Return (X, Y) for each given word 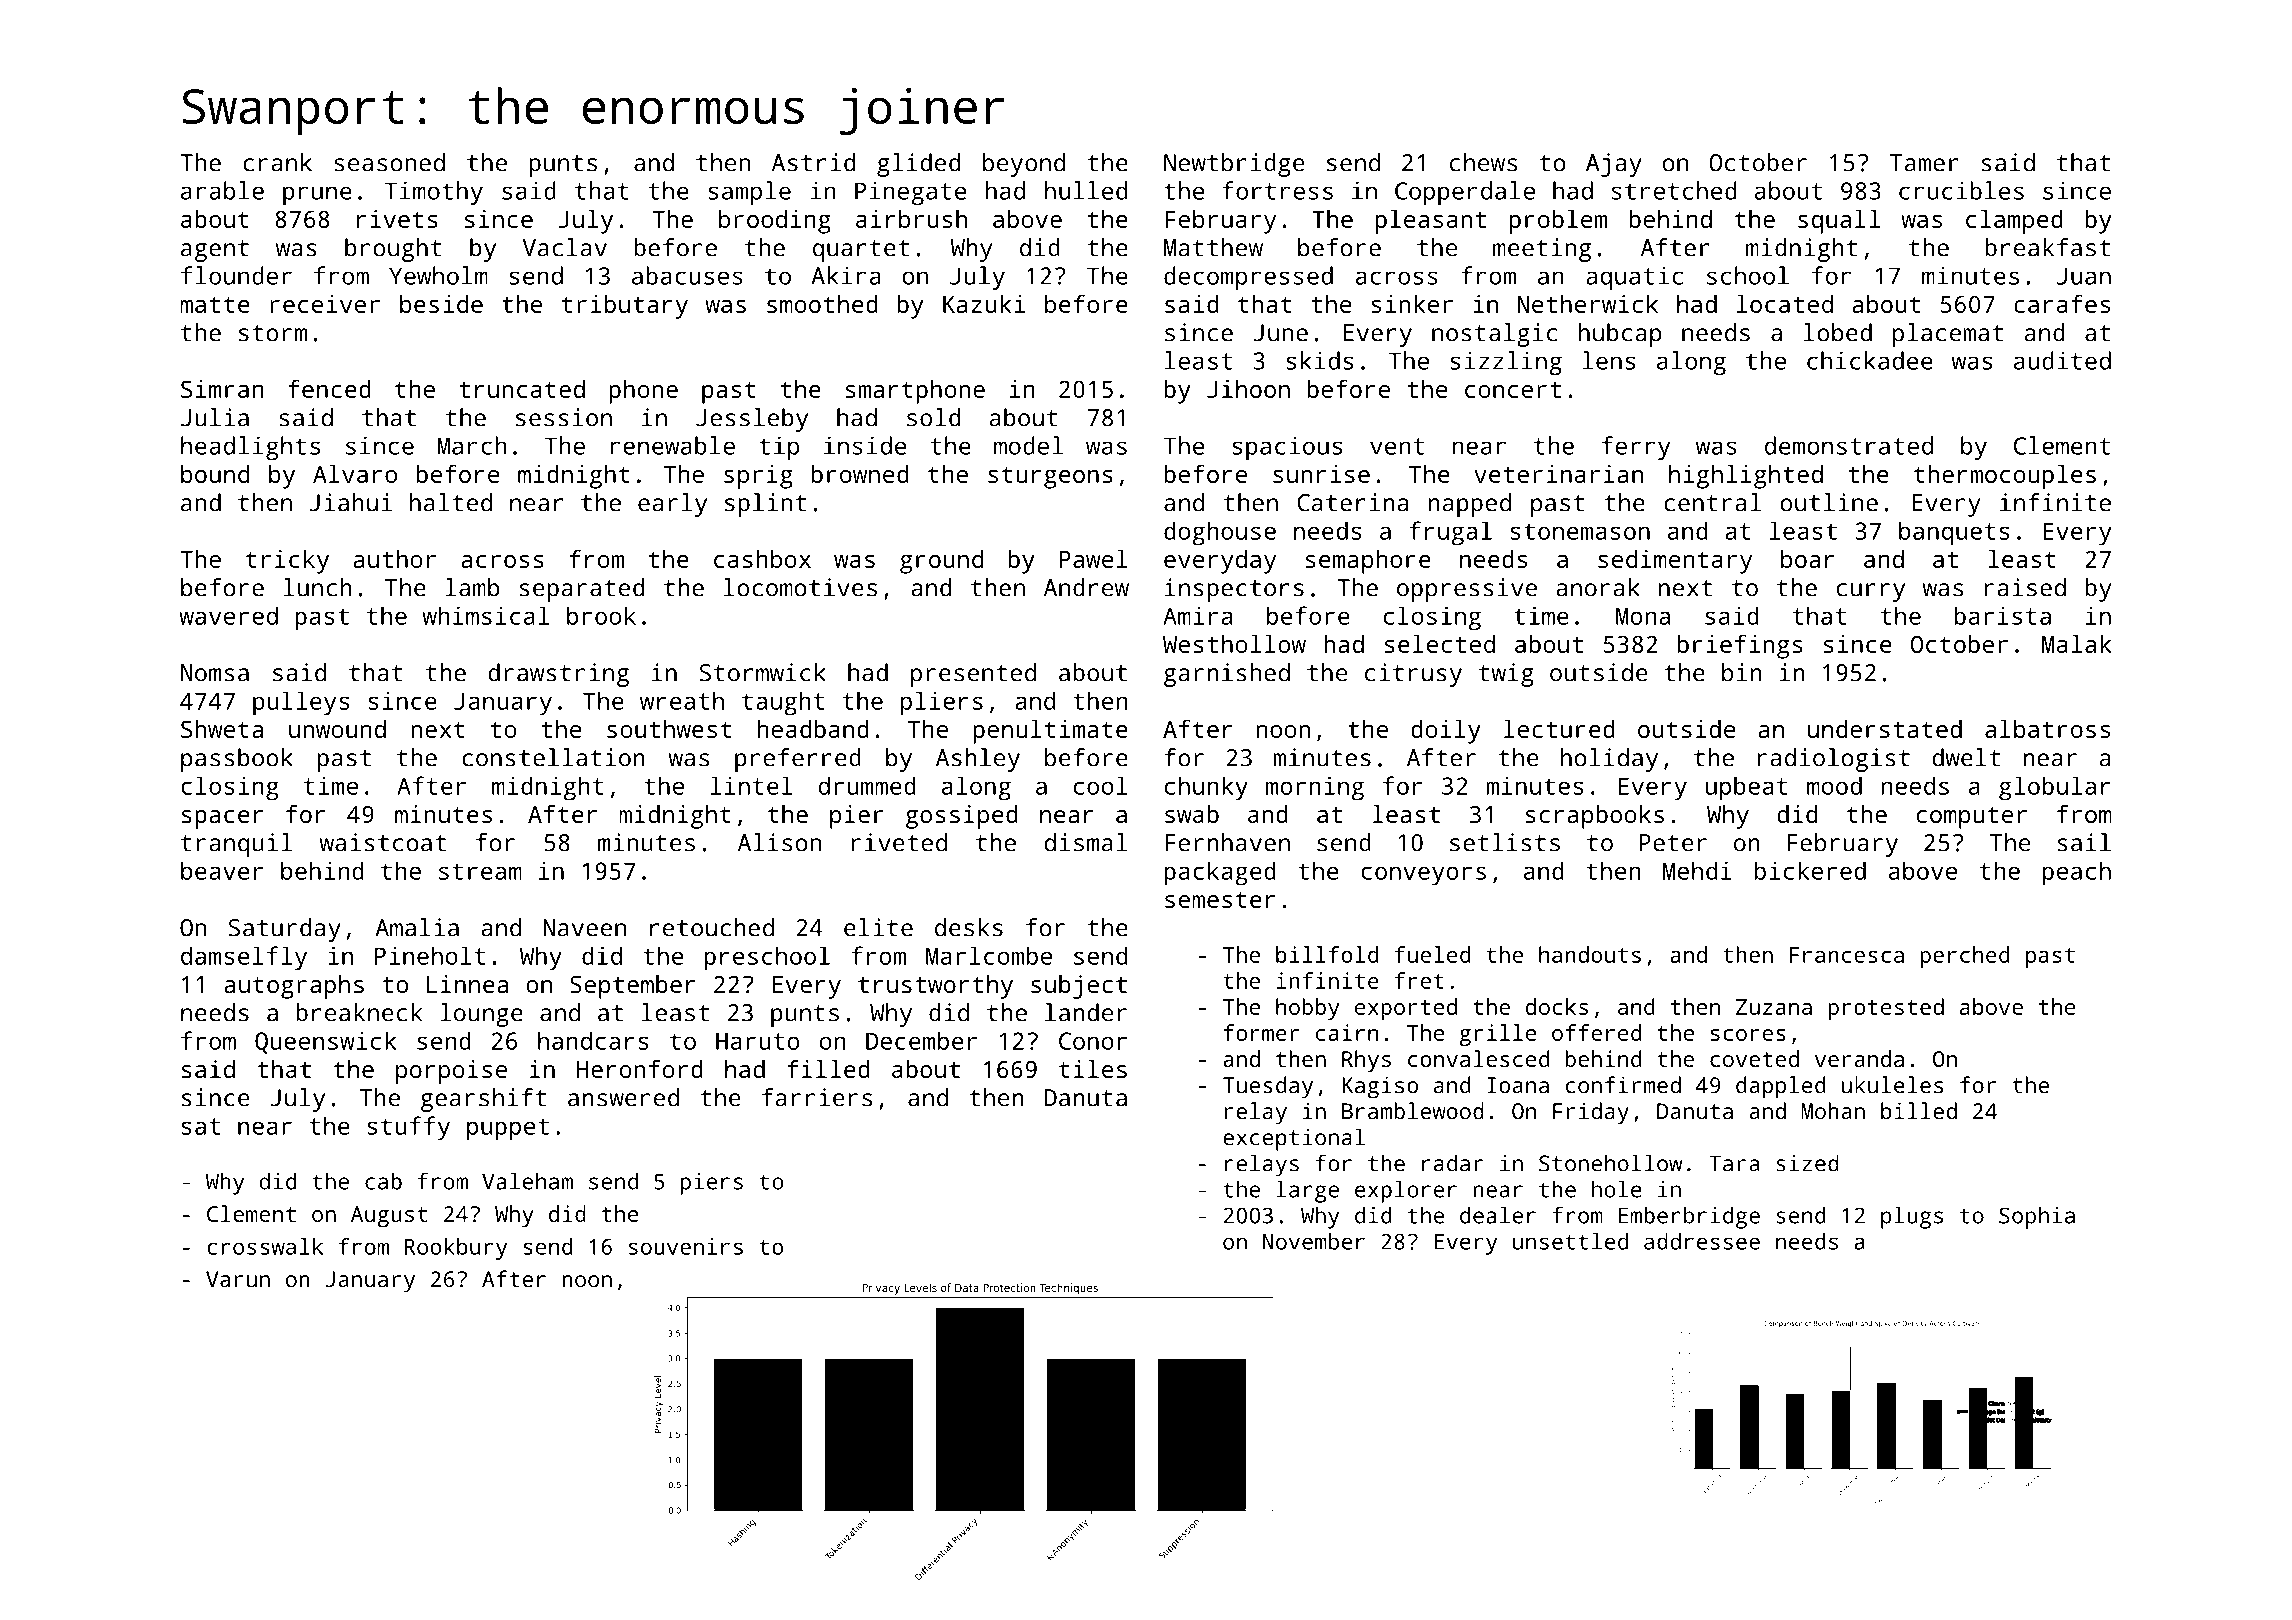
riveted (899, 842)
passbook (237, 760)
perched (1965, 957)
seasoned (389, 162)
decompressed (1248, 278)
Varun (238, 1279)
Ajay (1614, 165)
